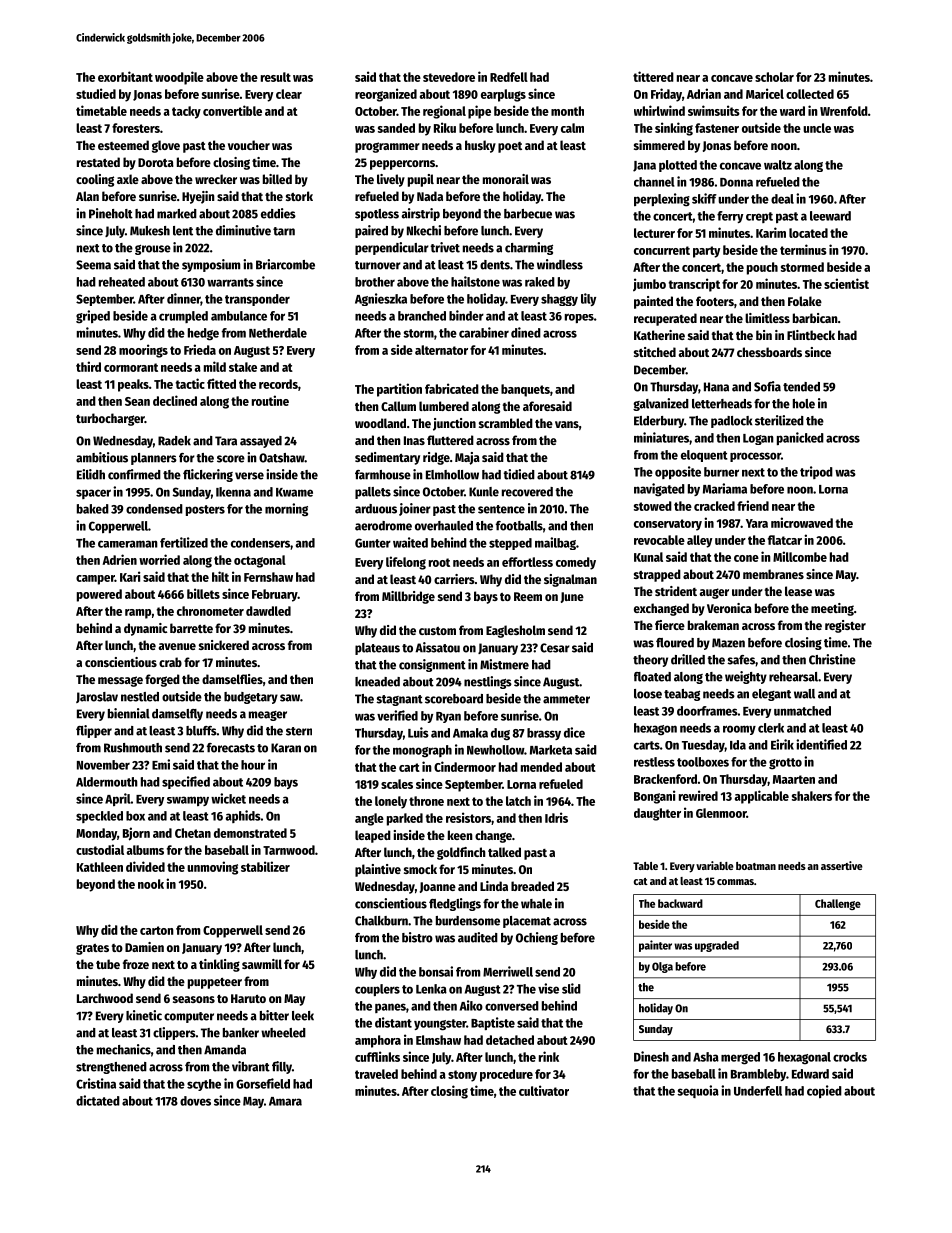 Image resolution: width=952 pixels, height=1233 pixels. I want to click on Challenge, so click(838, 904).
